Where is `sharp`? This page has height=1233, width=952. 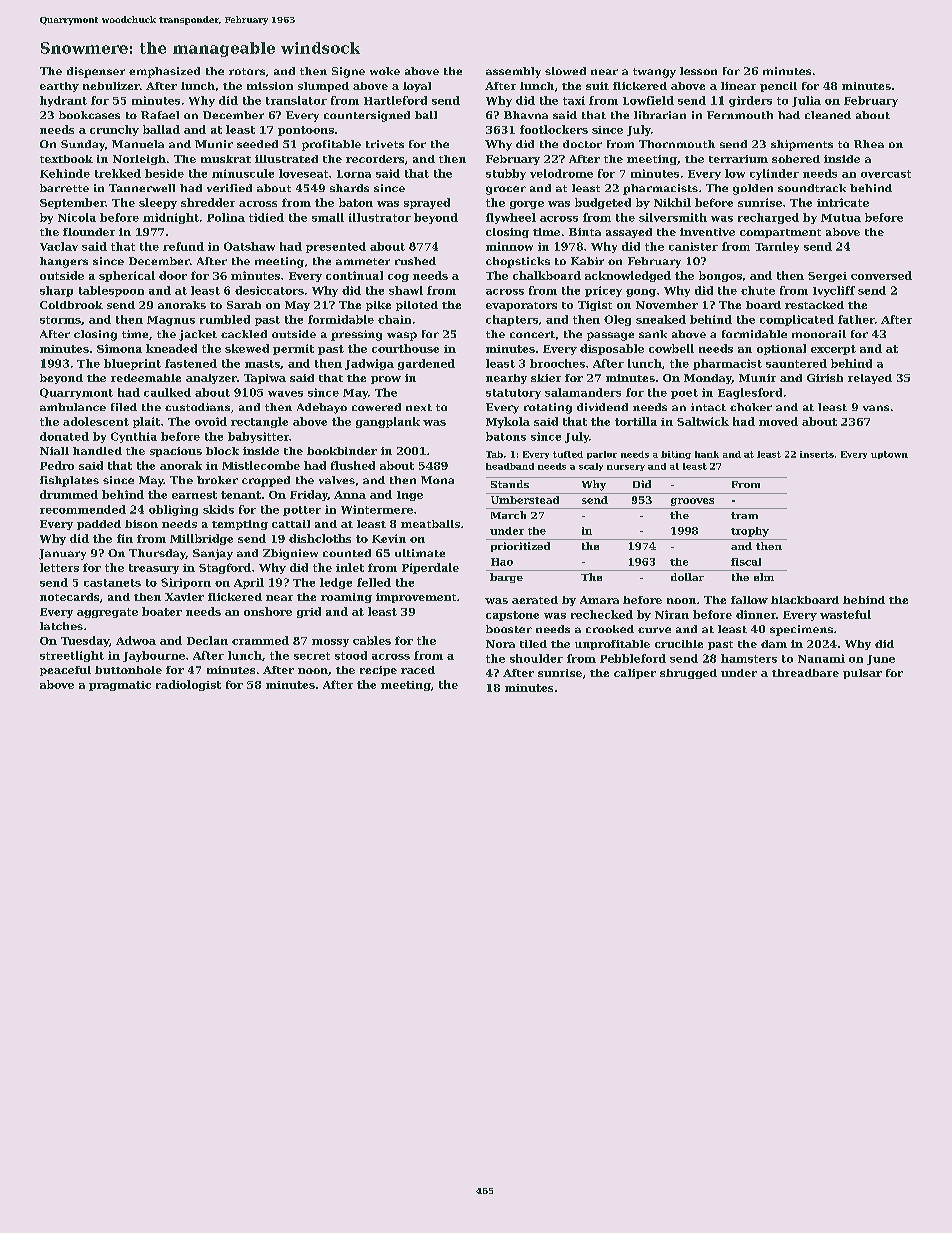 sharp is located at coordinates (56, 291).
